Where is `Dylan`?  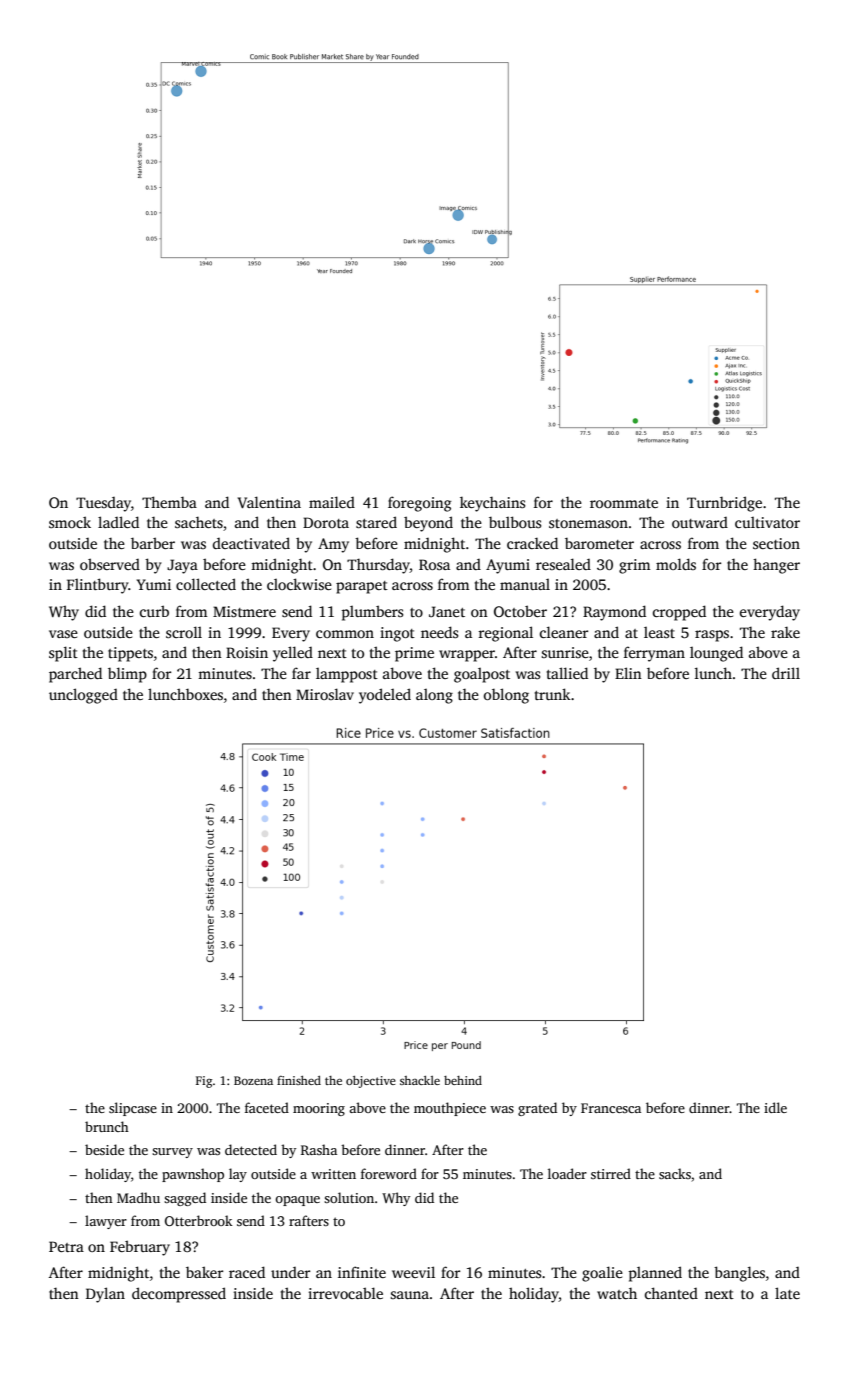 Dylan is located at coordinates (105, 1295).
